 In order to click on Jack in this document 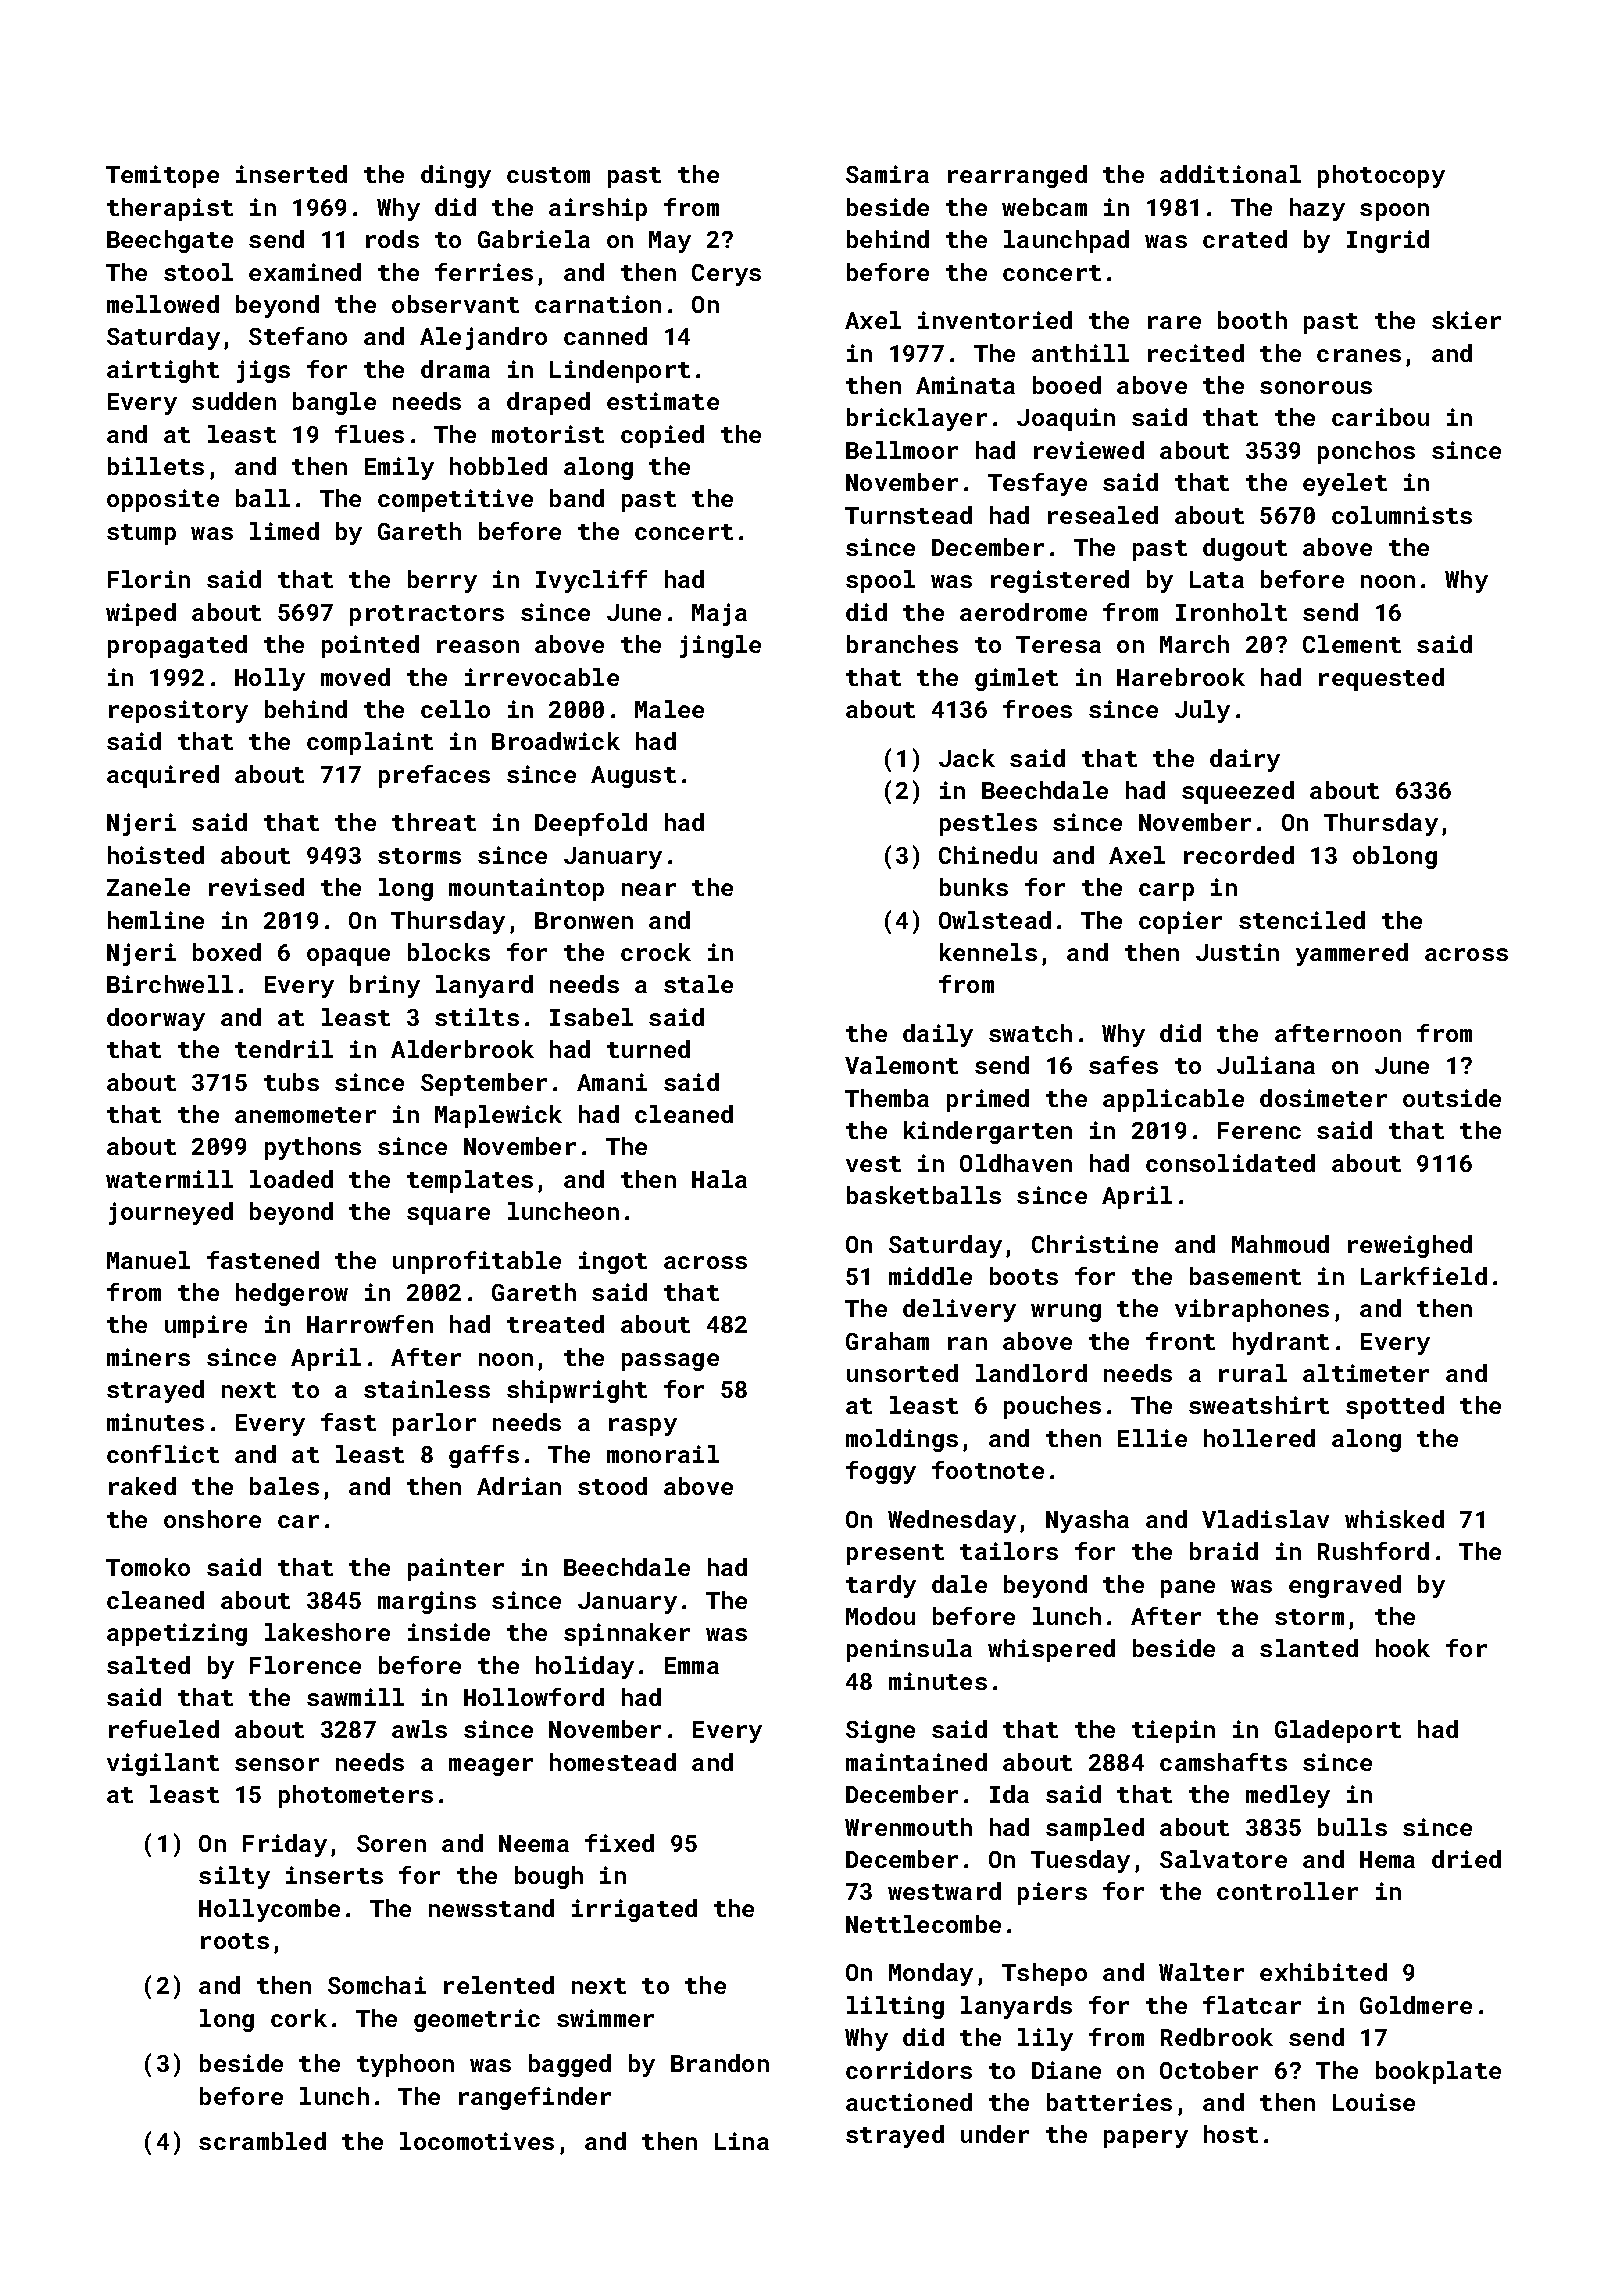, I will do `click(967, 758)`.
